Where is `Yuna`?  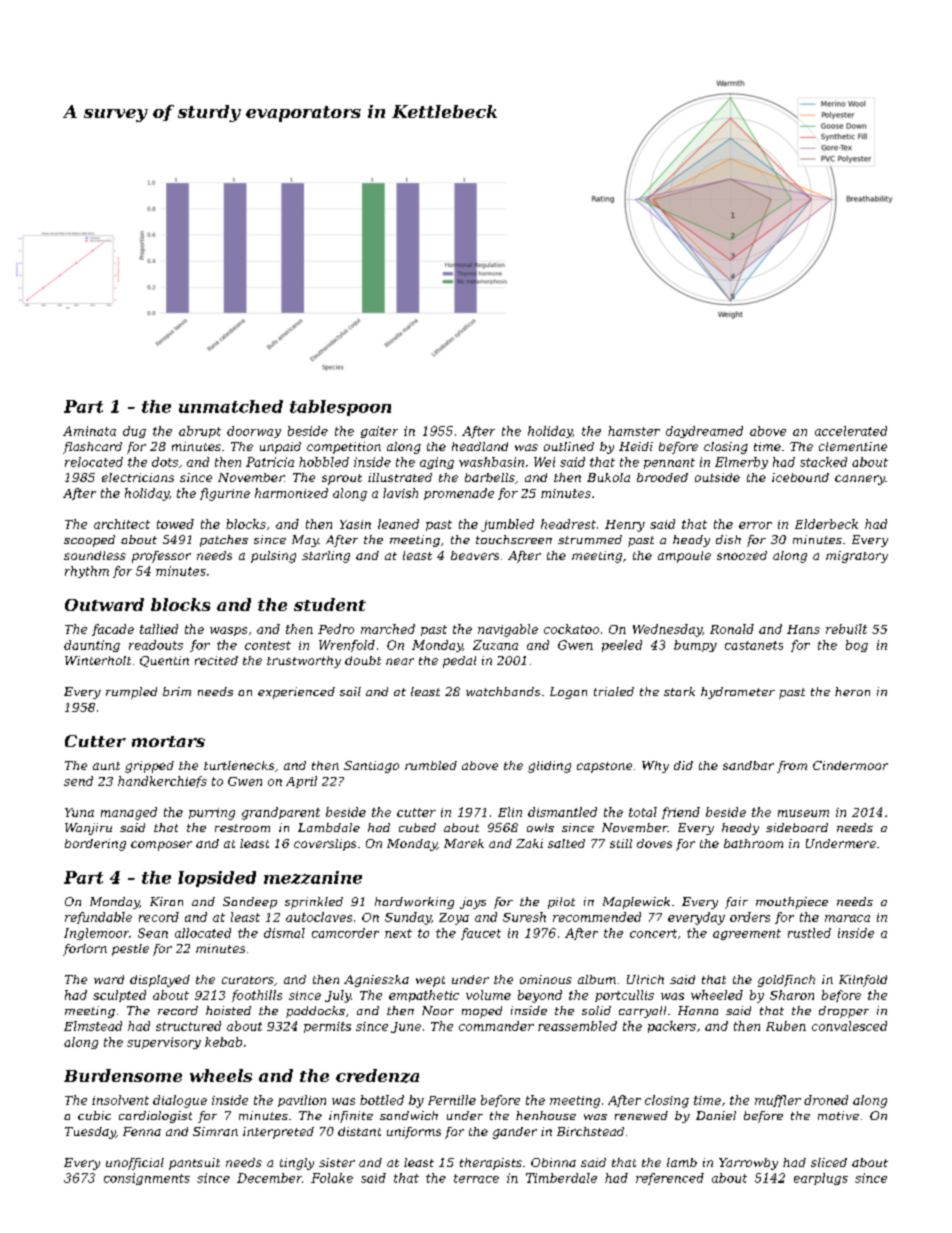 Yuna is located at coordinates (79, 812).
